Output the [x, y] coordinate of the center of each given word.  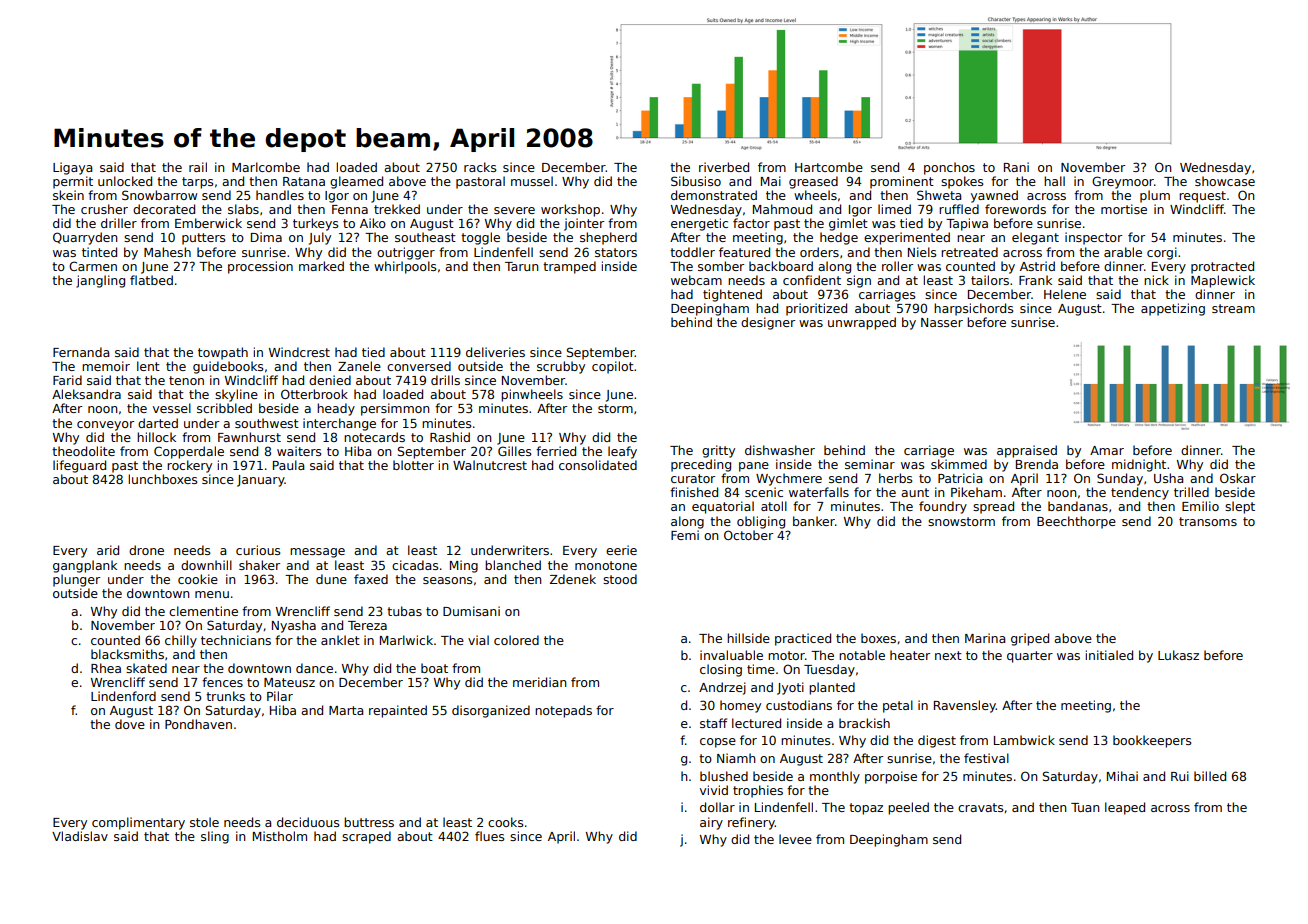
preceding [701, 465]
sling [215, 837]
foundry [943, 507]
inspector [1093, 238]
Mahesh [167, 252]
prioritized [816, 309]
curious [258, 550]
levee [795, 839]
